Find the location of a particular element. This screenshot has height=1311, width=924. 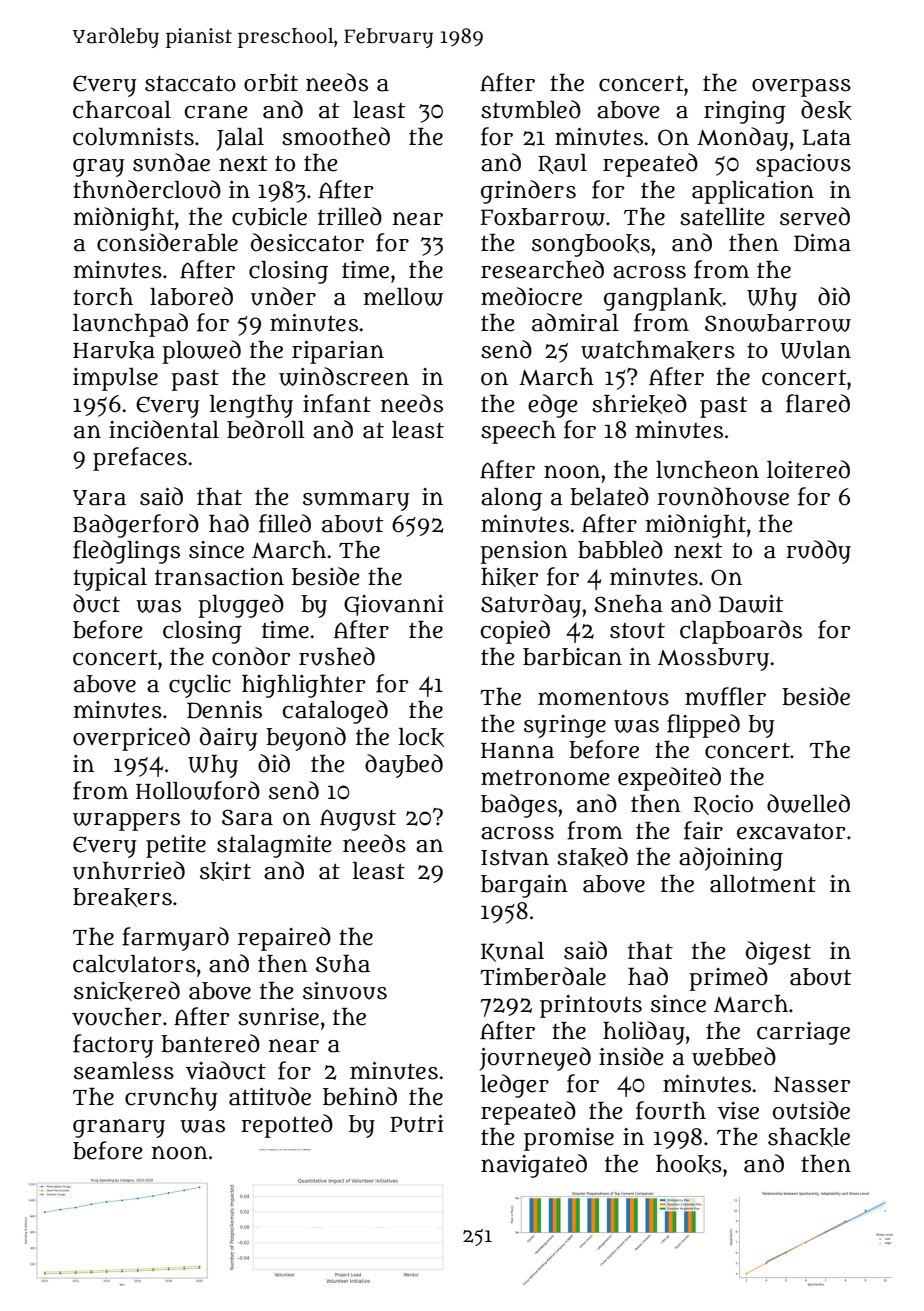

flared is located at coordinates (818, 403).
